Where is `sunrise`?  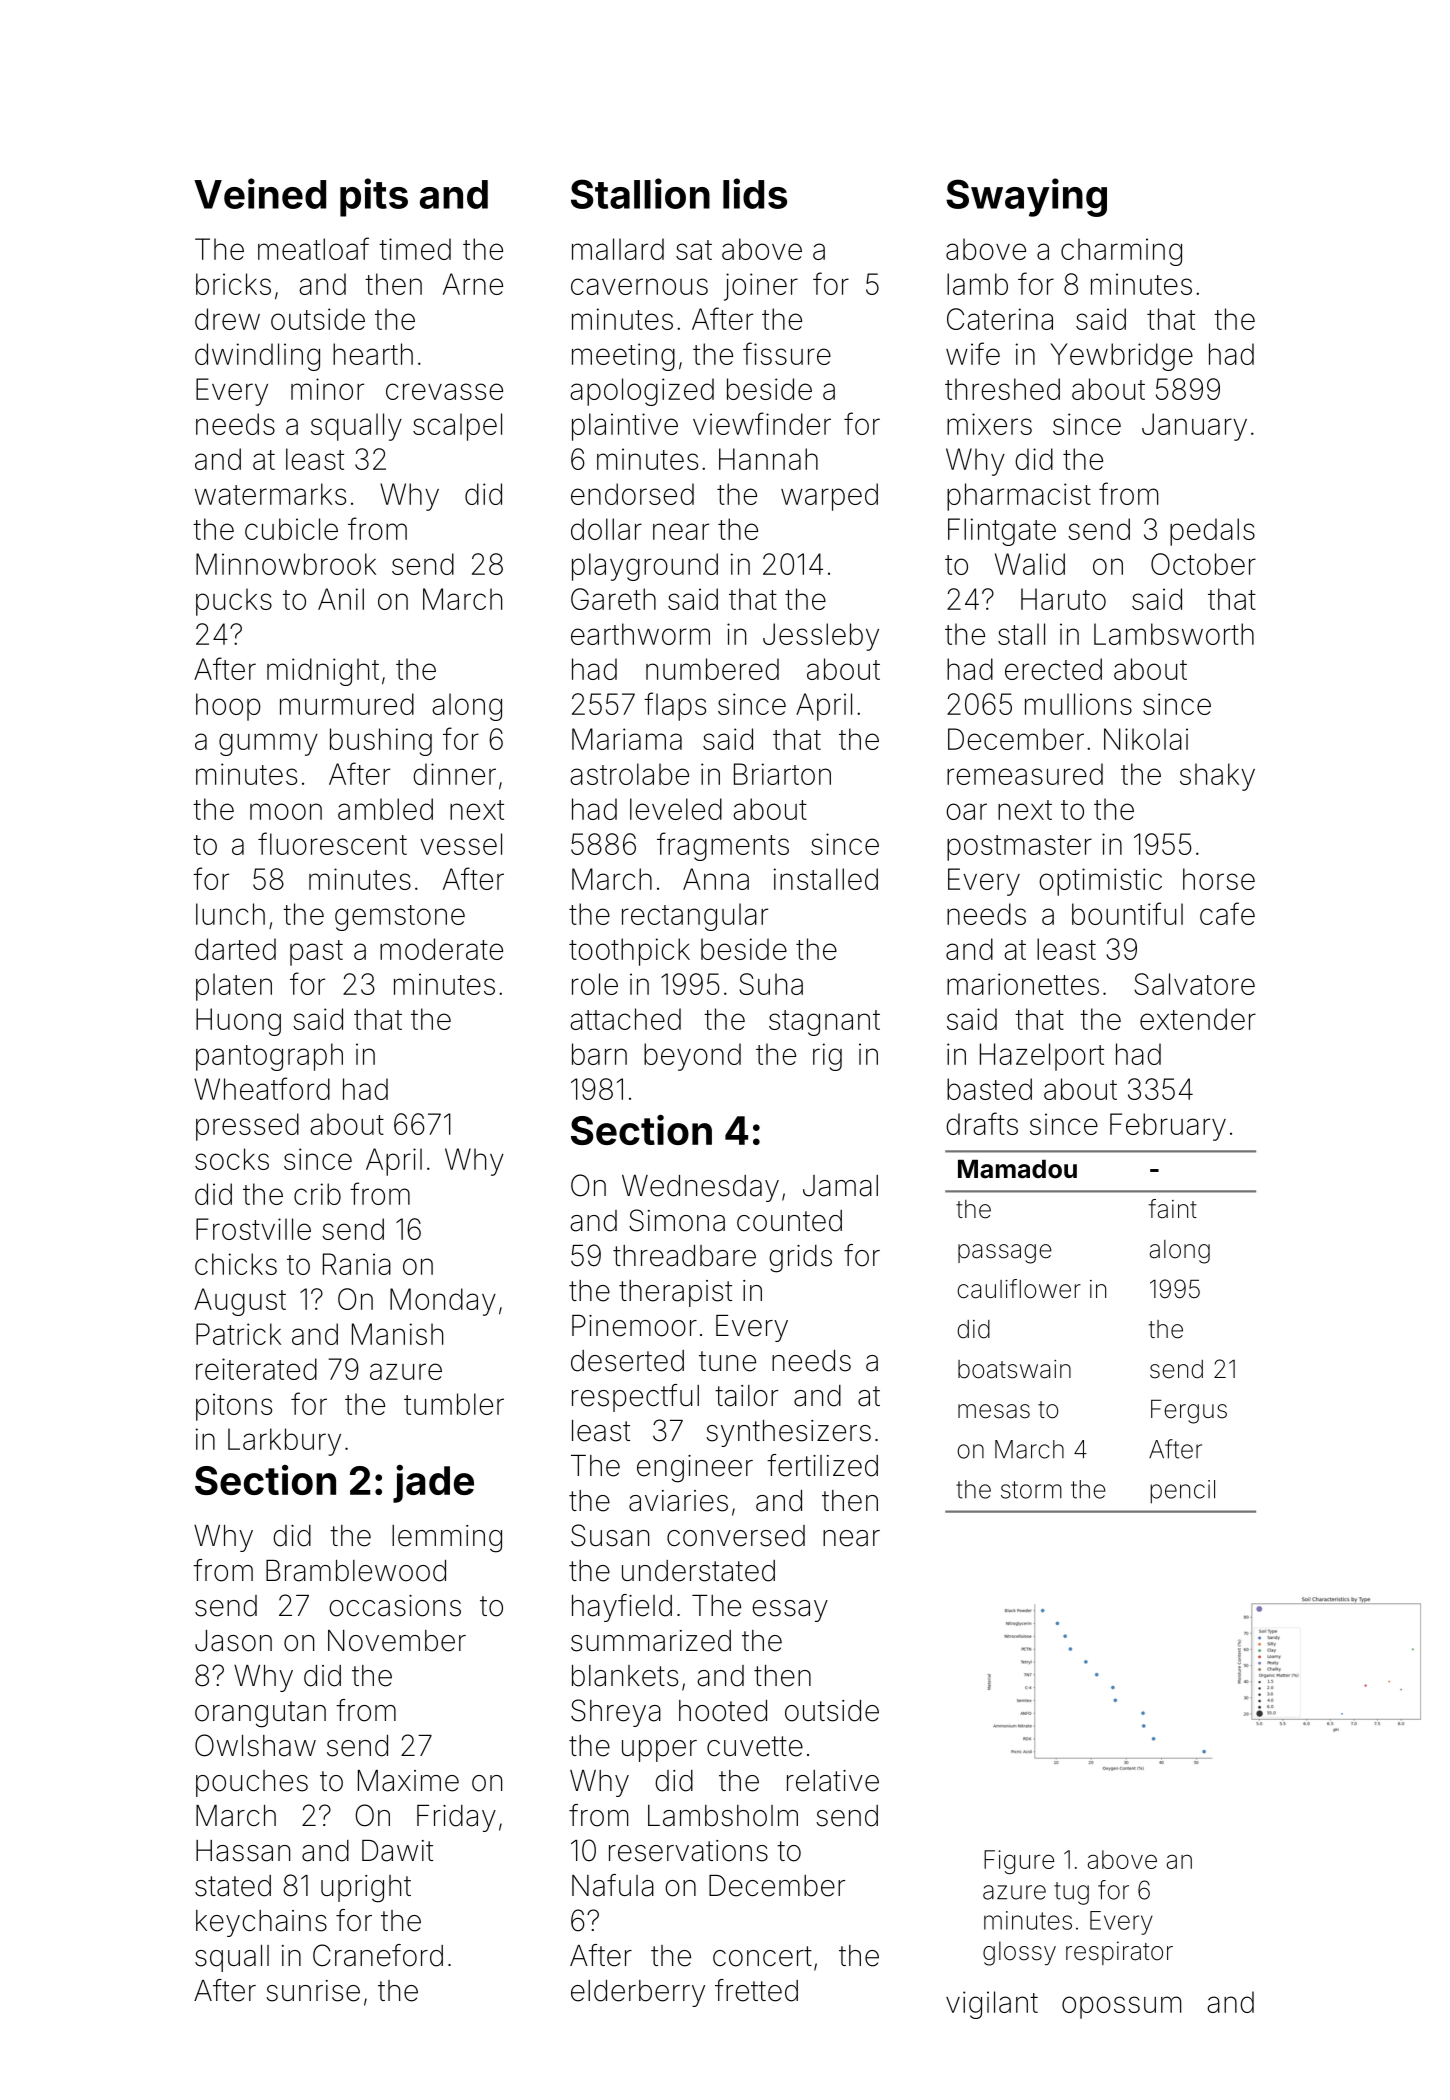 sunrise is located at coordinates (313, 1991).
